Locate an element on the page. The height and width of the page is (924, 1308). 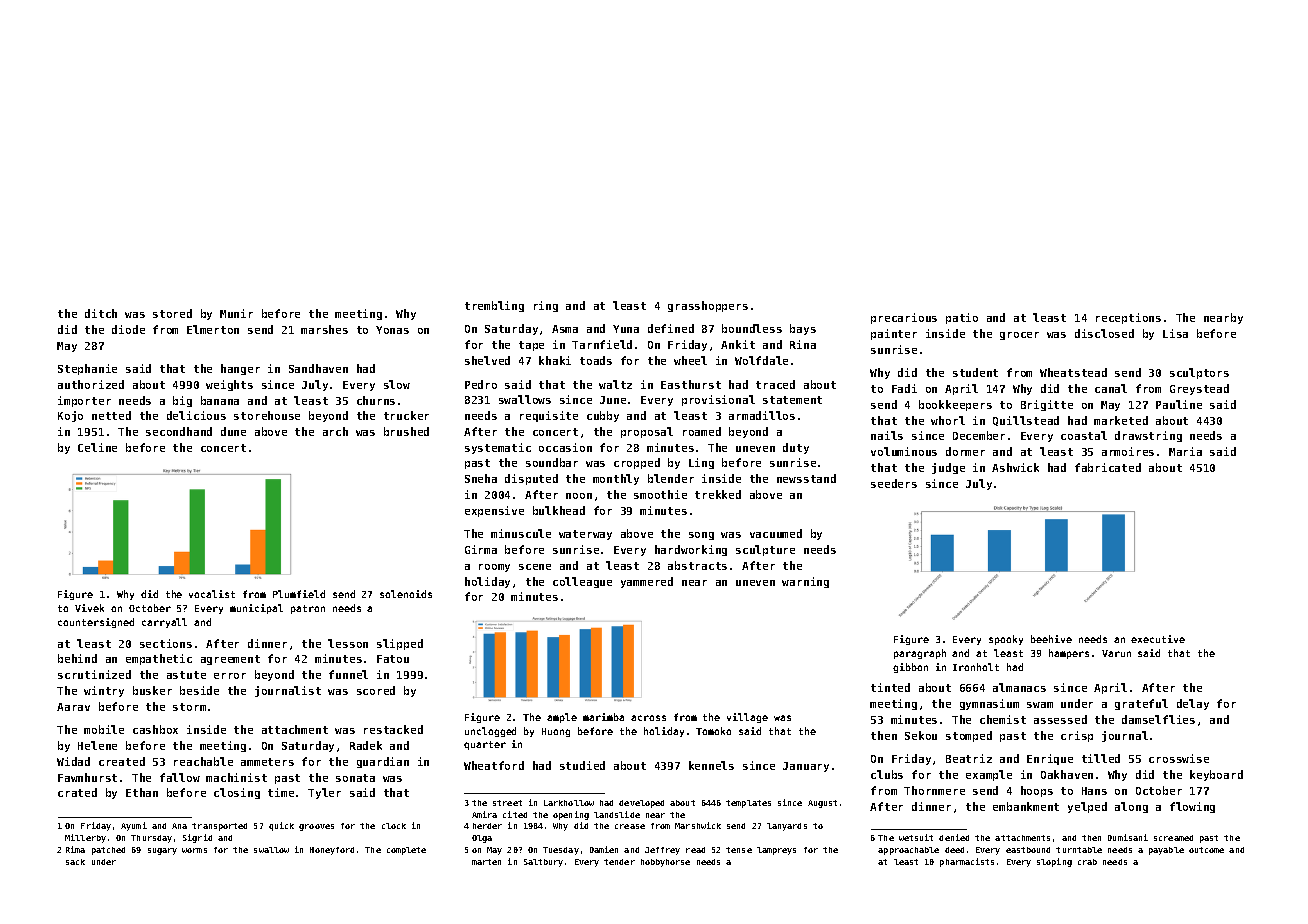
vocalist is located at coordinates (212, 594).
